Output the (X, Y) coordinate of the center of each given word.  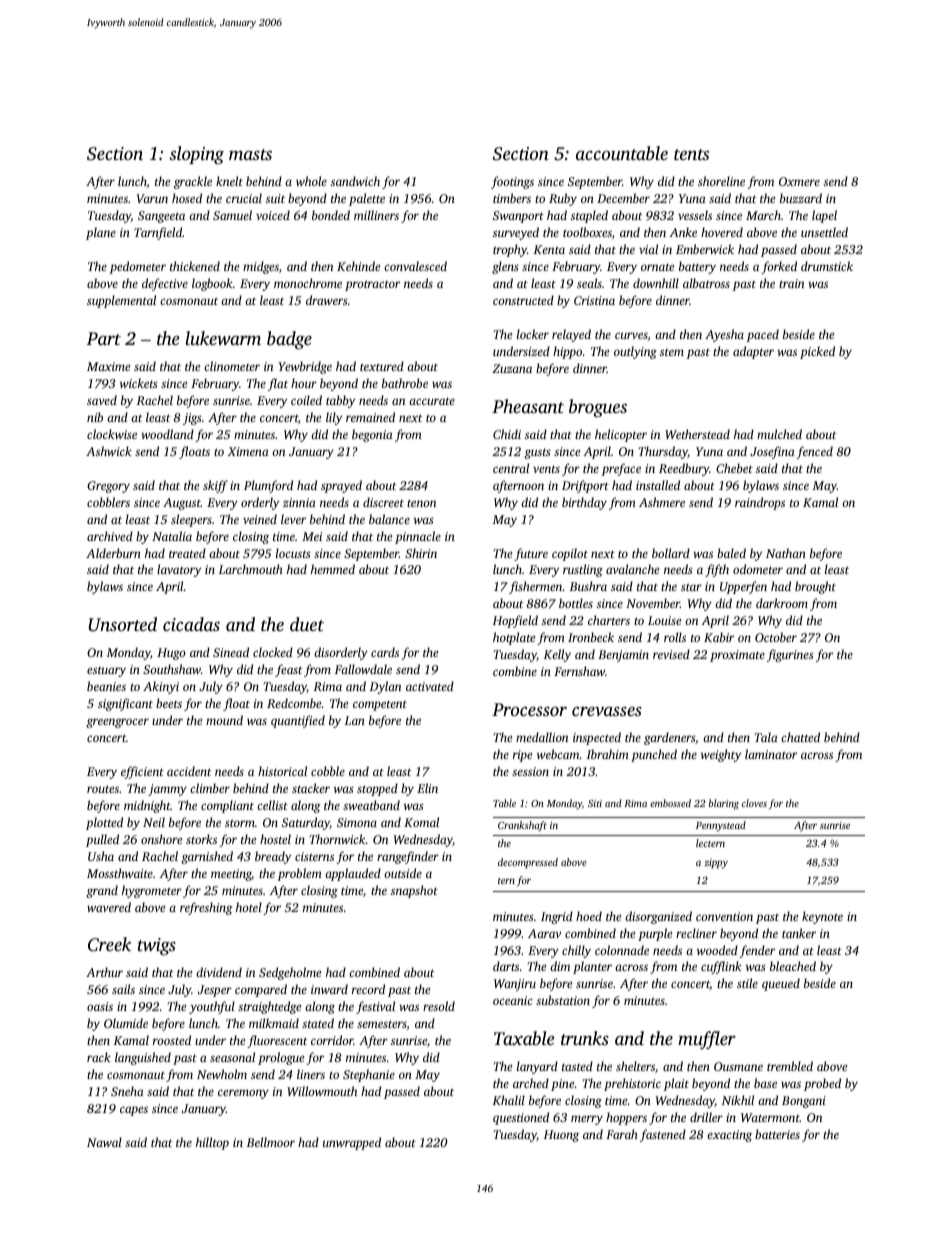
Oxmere (799, 181)
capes (134, 1111)
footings (512, 182)
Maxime (108, 366)
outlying (635, 352)
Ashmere (662, 502)
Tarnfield (158, 233)
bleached (793, 966)
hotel (249, 907)
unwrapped (352, 1143)
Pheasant (528, 406)
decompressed (528, 863)
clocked (273, 652)
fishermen (535, 587)
